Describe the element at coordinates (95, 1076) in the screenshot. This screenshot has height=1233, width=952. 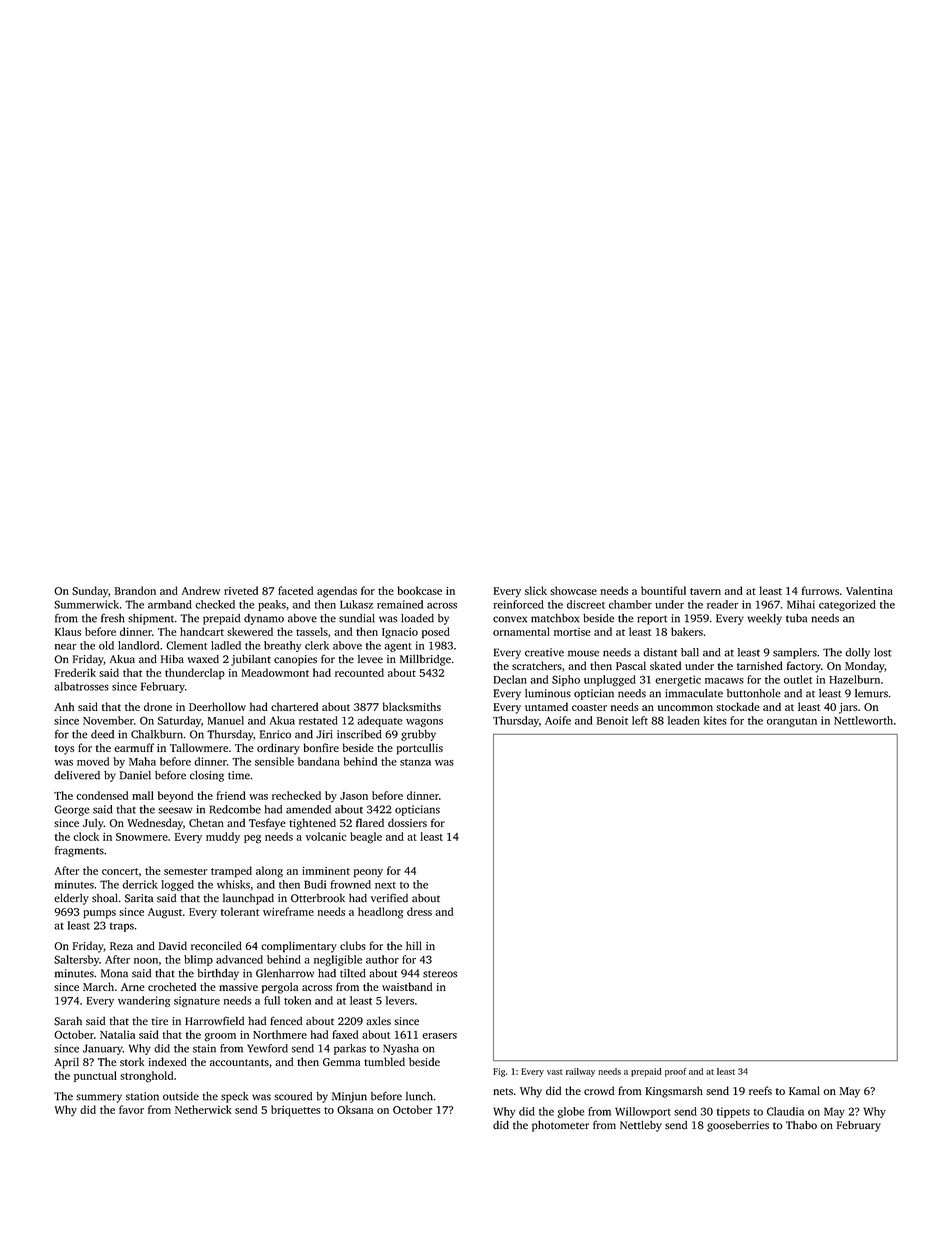
I see `punctual` at that location.
